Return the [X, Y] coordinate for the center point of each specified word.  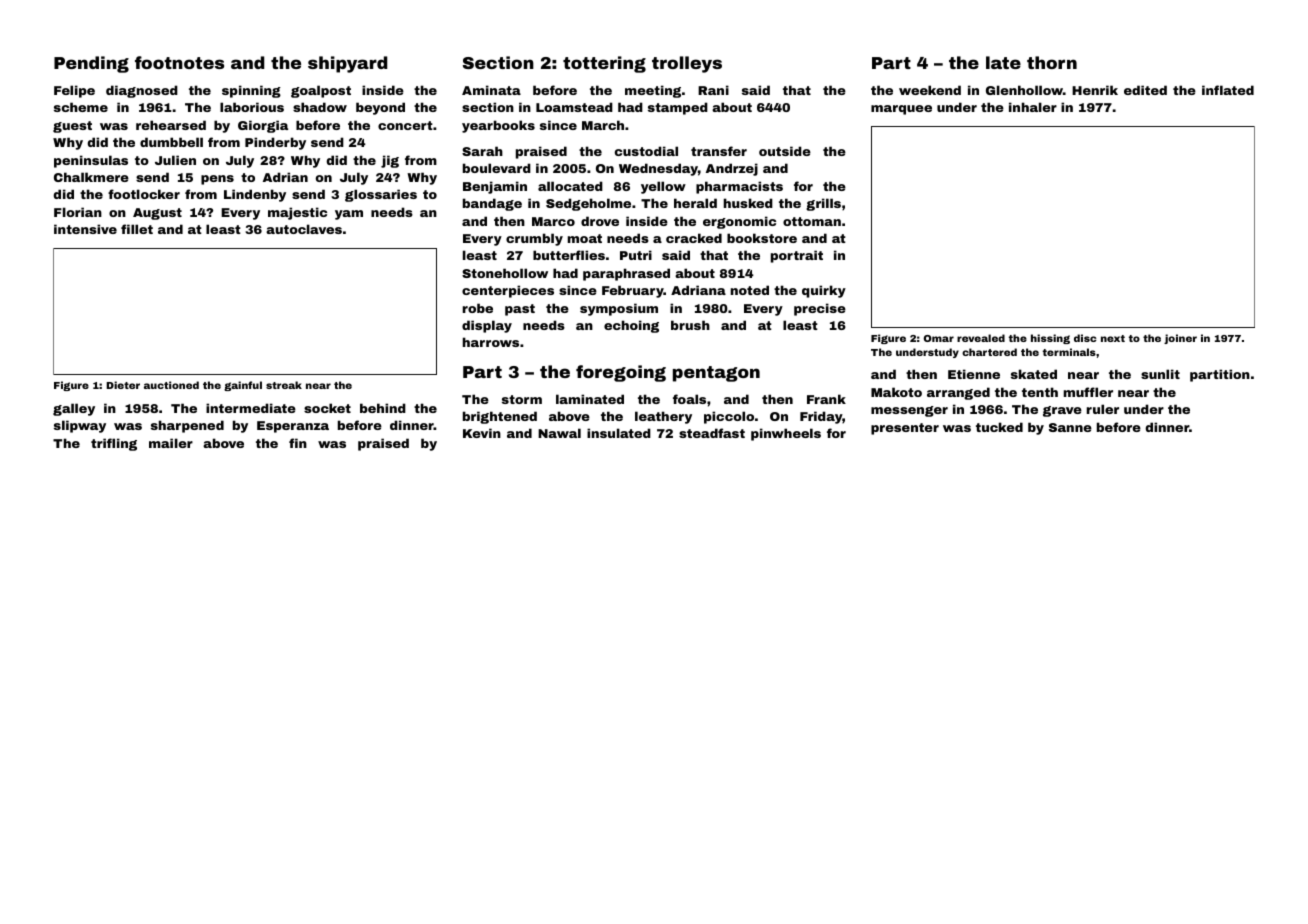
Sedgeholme [588, 204]
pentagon [716, 374]
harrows [491, 342]
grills [823, 204]
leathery [663, 417]
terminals [1069, 352]
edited [1145, 90]
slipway [80, 426]
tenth [1040, 392]
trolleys [687, 64]
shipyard [347, 64]
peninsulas [91, 161]
